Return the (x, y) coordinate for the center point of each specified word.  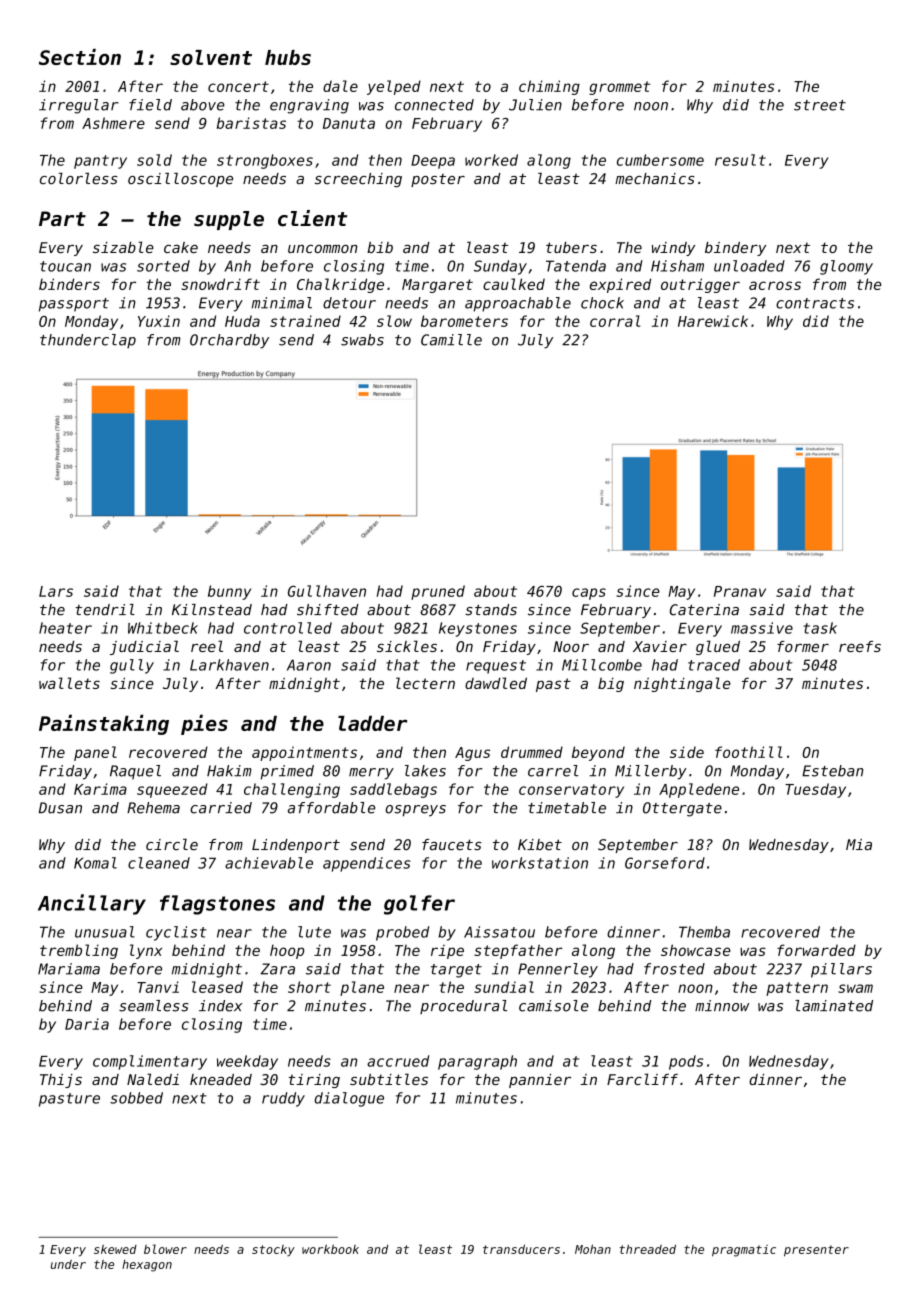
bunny (229, 592)
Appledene (699, 790)
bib (380, 247)
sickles (407, 646)
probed (403, 933)
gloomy (846, 267)
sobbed (136, 1098)
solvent (211, 57)
